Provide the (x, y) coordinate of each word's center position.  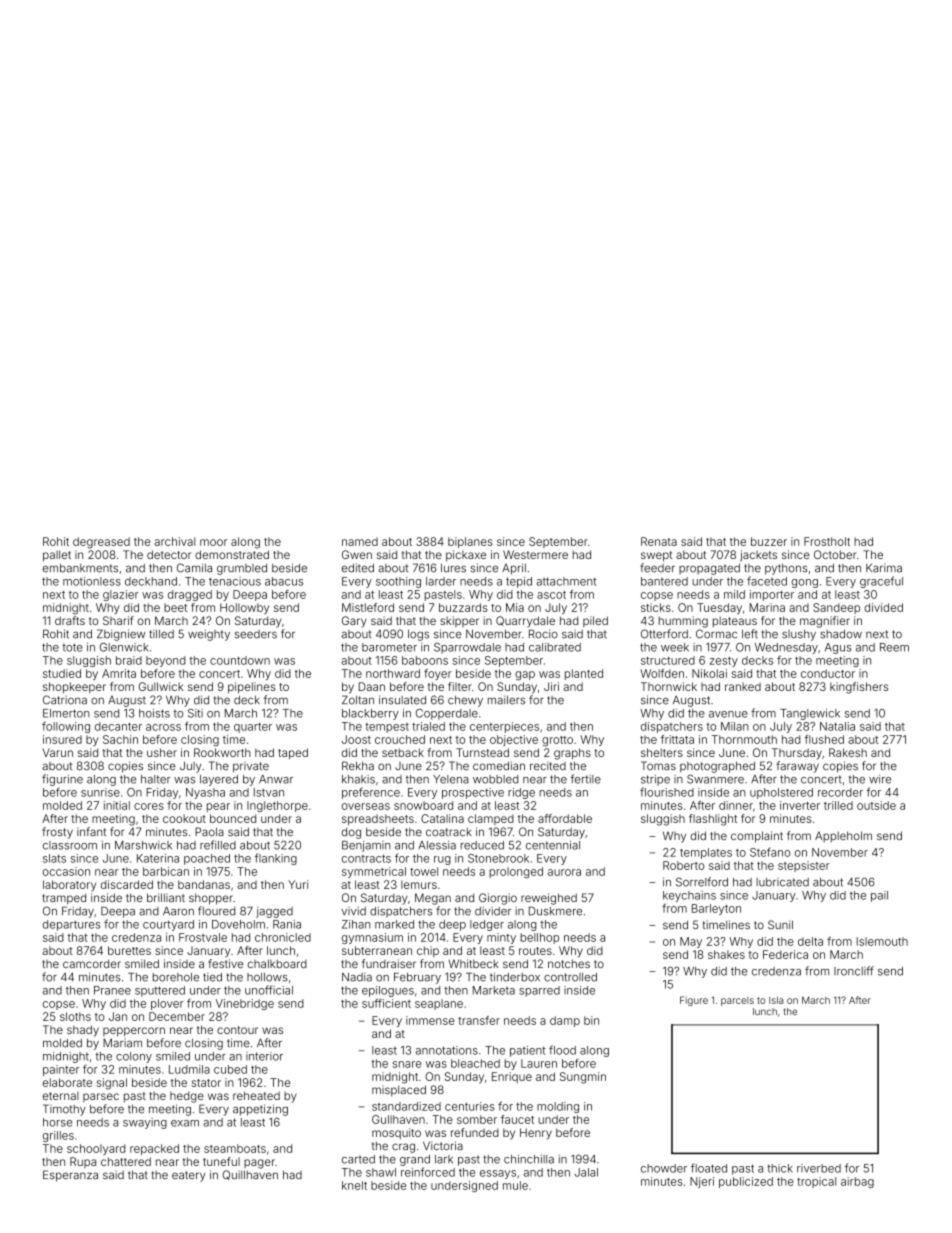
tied (212, 977)
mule (515, 1185)
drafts (70, 620)
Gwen (357, 554)
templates (706, 853)
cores (149, 806)
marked (394, 924)
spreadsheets (378, 819)
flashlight (713, 820)
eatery (188, 1176)
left (750, 634)
